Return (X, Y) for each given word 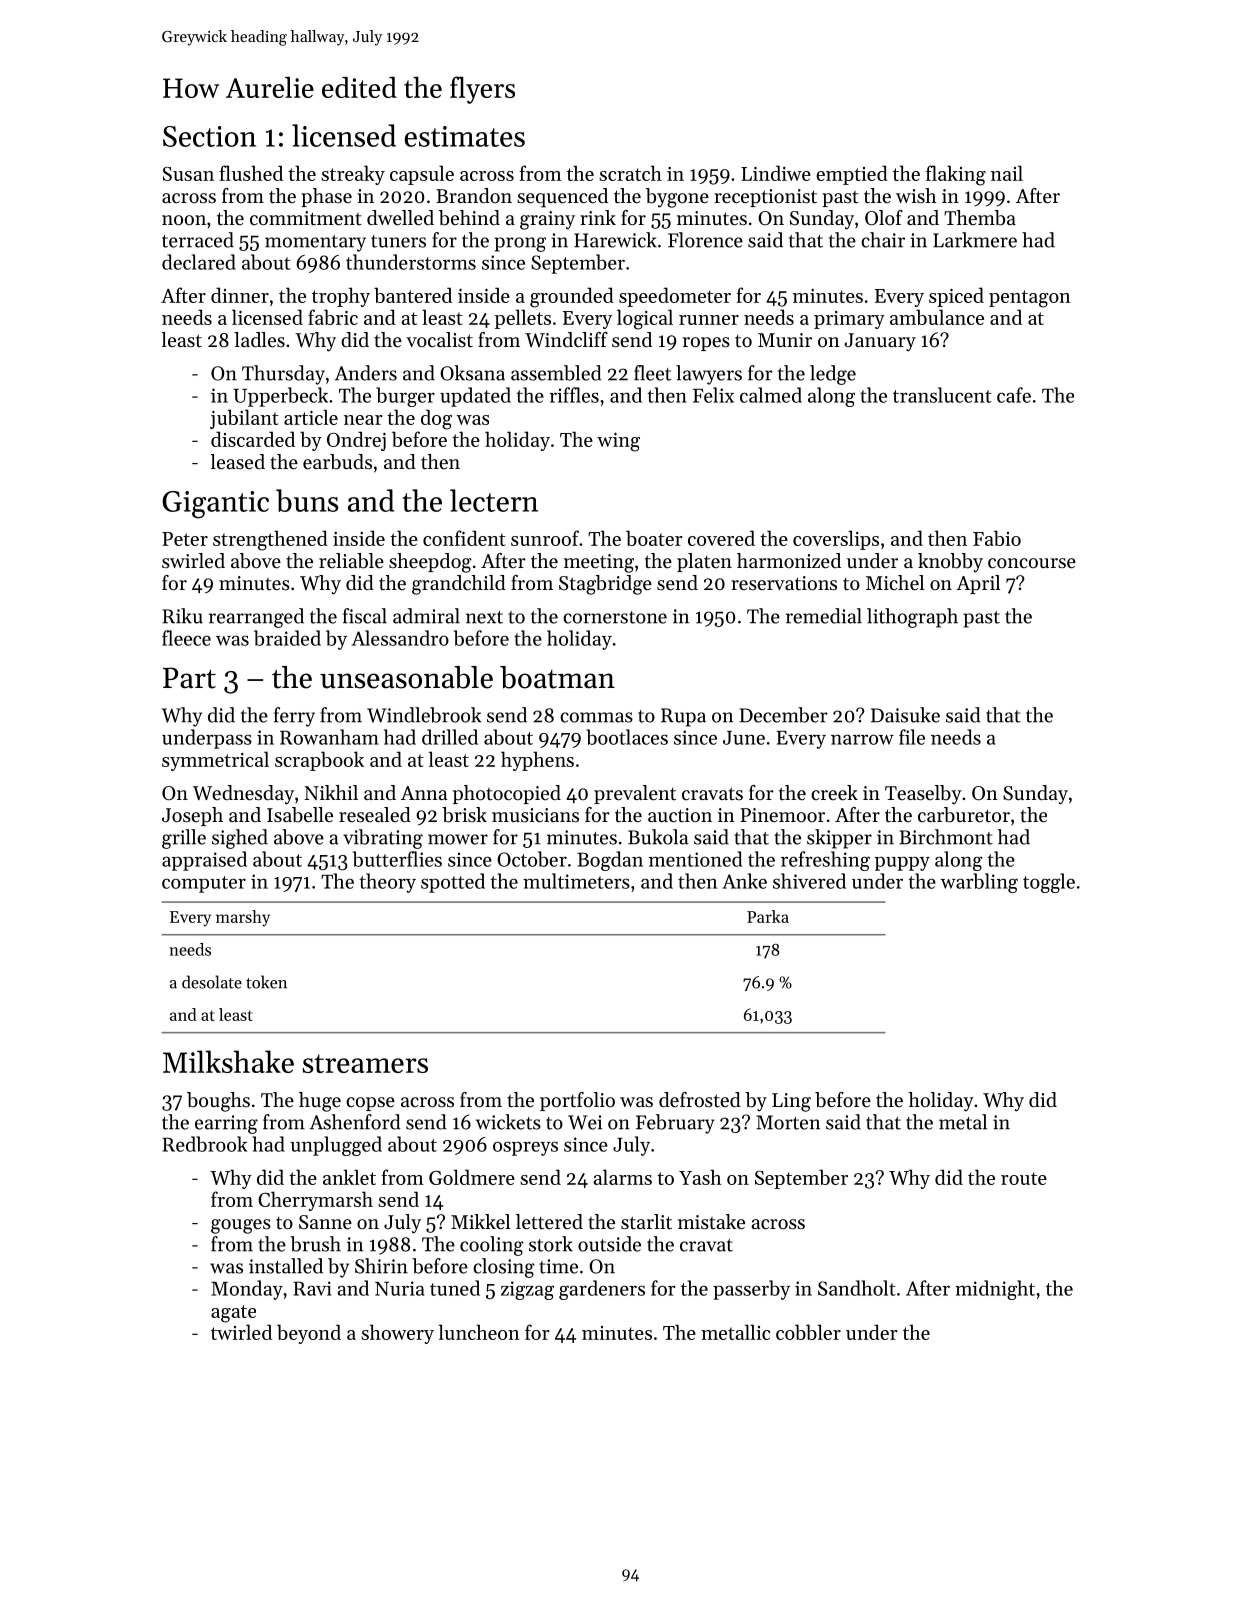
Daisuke (905, 715)
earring (226, 1124)
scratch (630, 173)
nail (1007, 173)
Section (209, 136)
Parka (768, 916)
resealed (375, 814)
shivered (809, 881)
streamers (365, 1063)
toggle (1049, 883)
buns (307, 500)
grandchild (459, 585)
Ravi (312, 1288)
